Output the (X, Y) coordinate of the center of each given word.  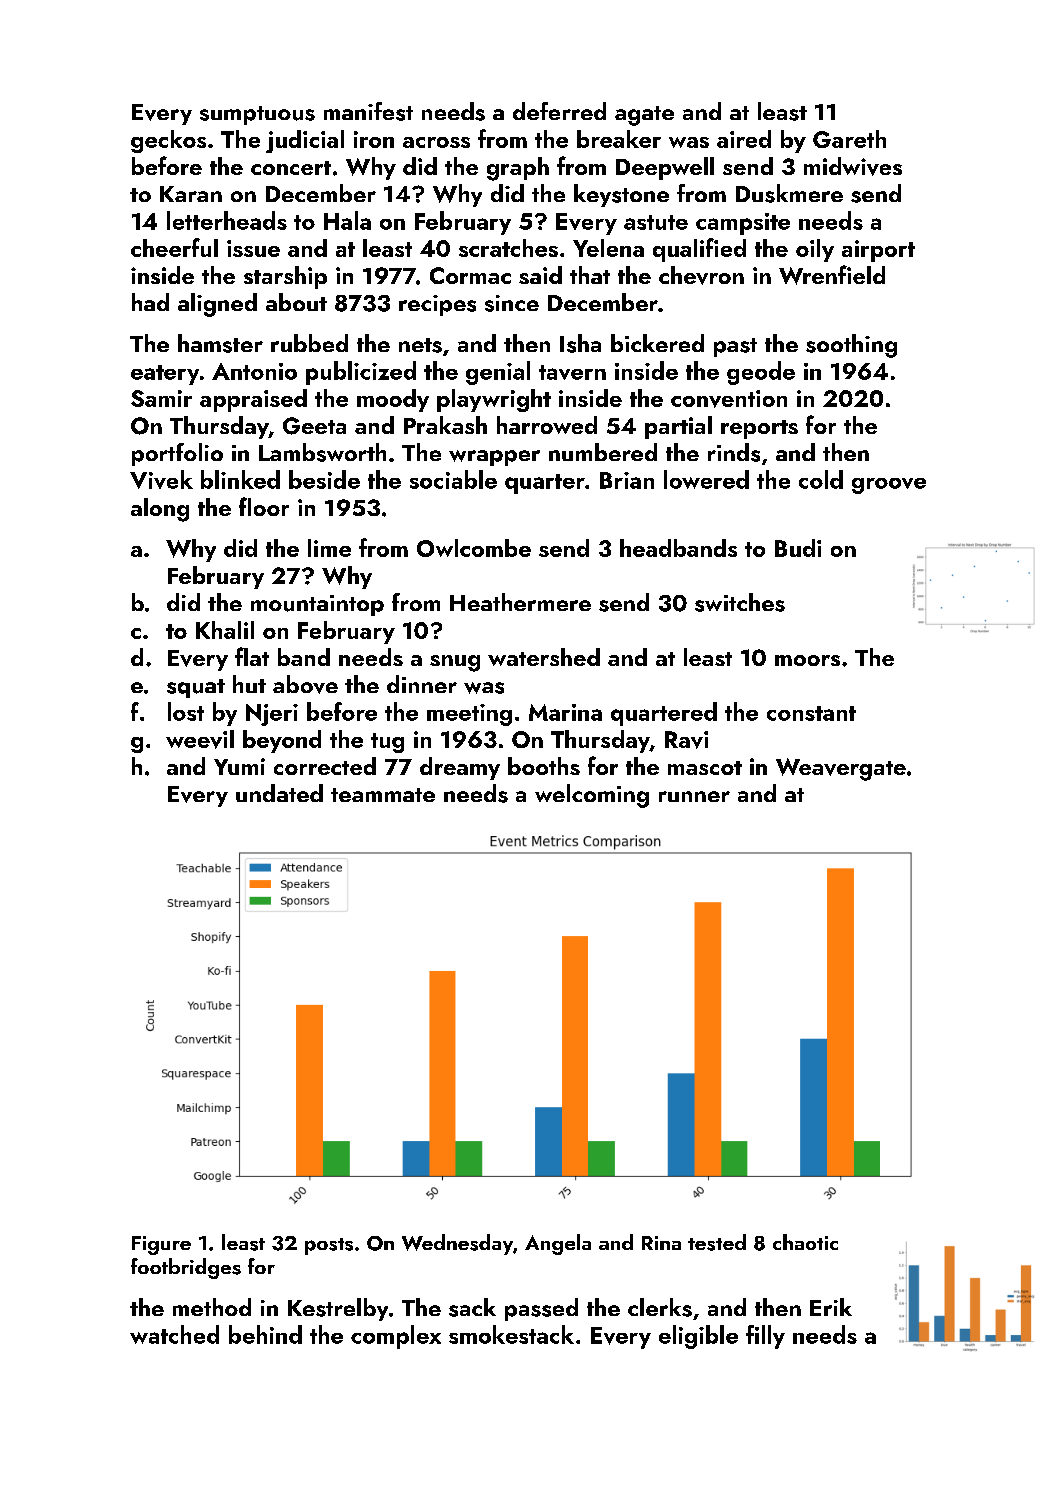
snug (455, 663)
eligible (698, 1337)
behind (265, 1334)
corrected (325, 766)
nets (420, 345)
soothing (851, 346)
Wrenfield (832, 275)
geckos (168, 141)
